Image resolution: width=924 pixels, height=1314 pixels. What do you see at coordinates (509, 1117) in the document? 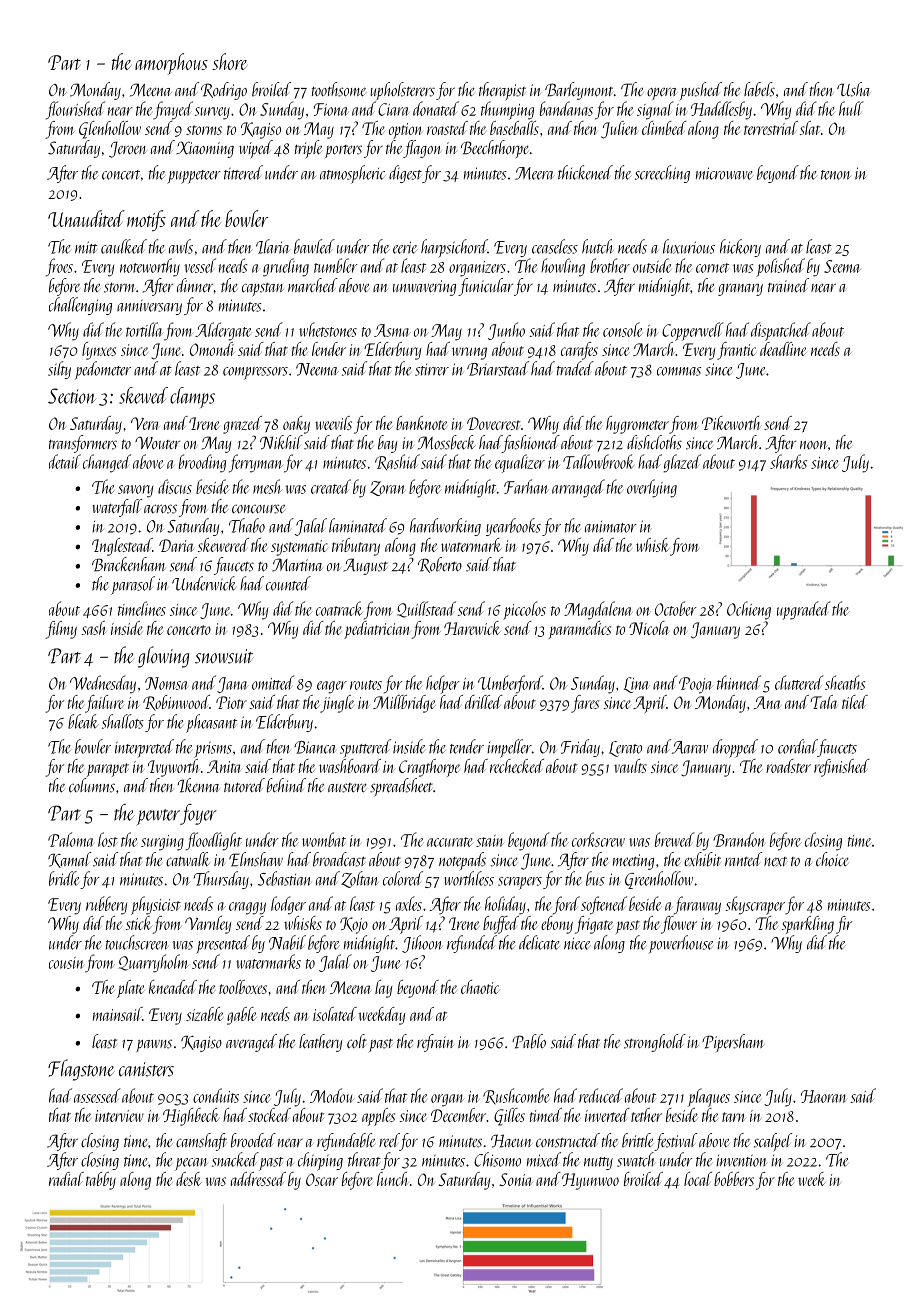
I see `Gilles` at bounding box center [509, 1117].
